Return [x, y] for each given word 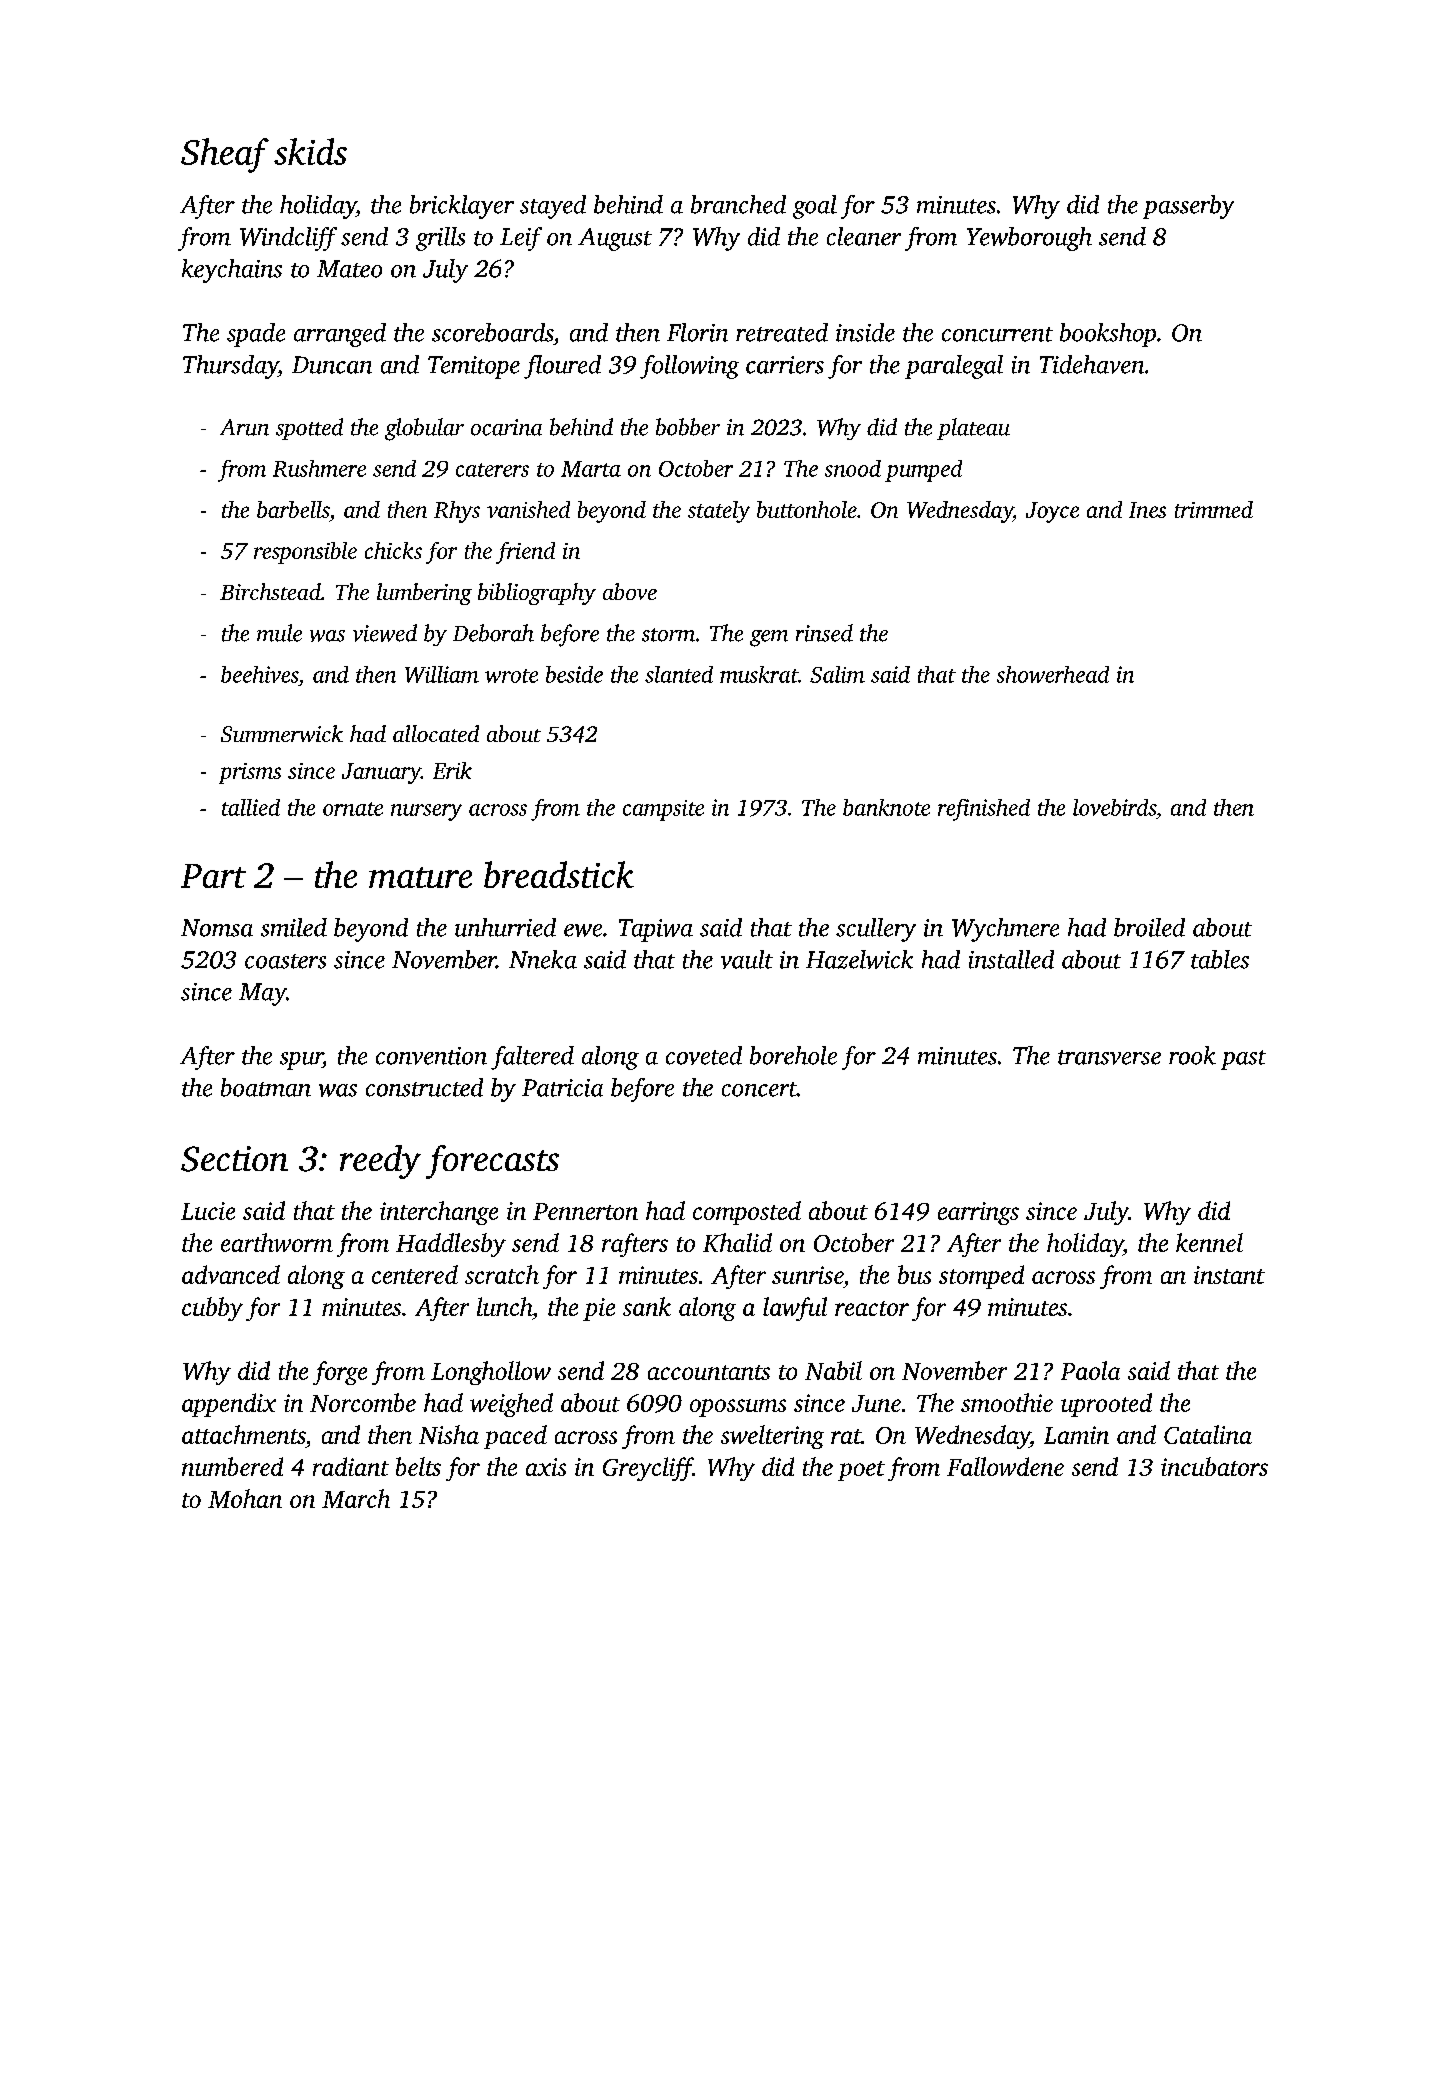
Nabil [833, 1370]
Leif [521, 239]
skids [310, 151]
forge [340, 1373]
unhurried [505, 927]
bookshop [1108, 335]
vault [747, 959]
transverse [1109, 1057]
